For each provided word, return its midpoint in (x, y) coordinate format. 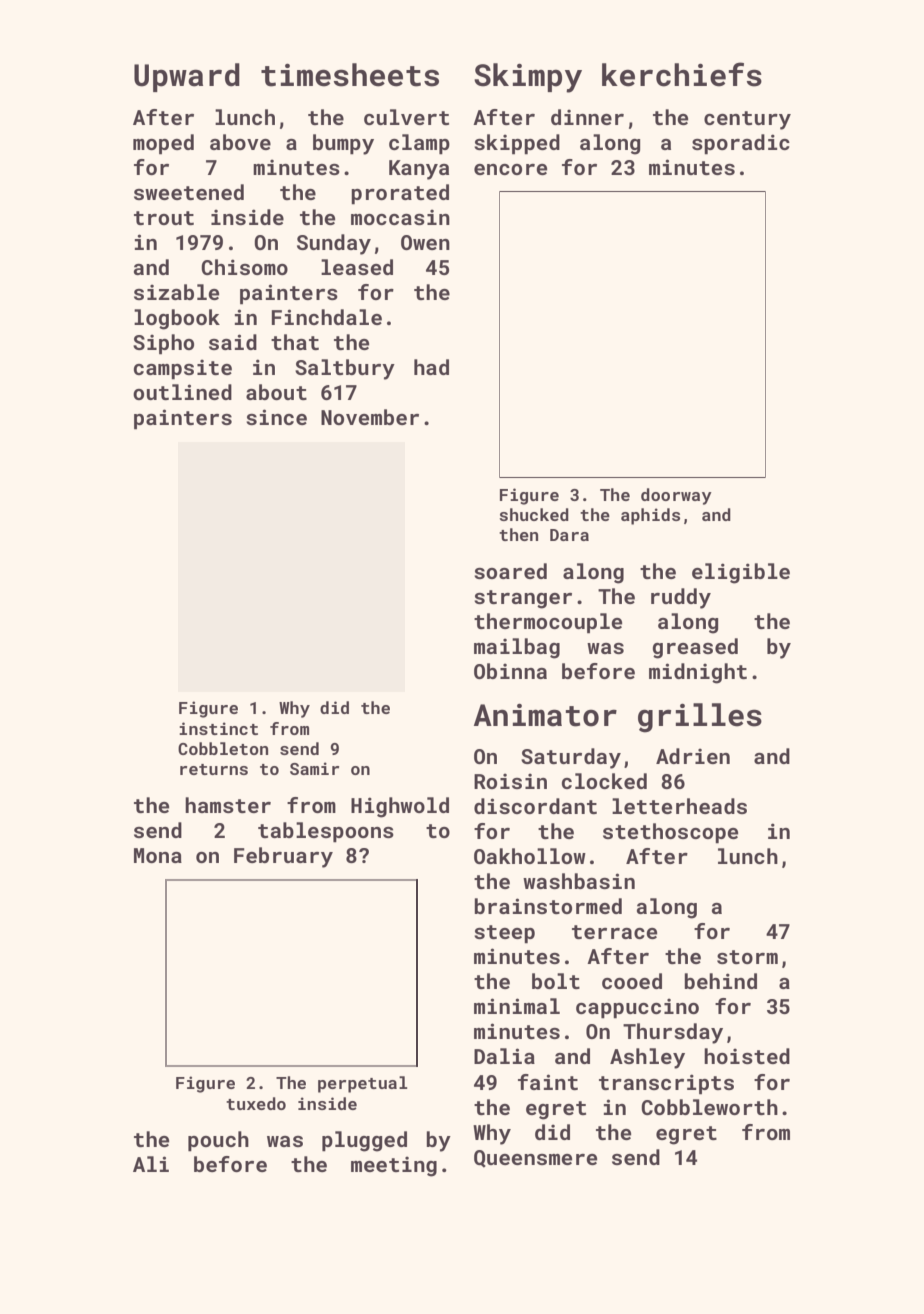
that (295, 342)
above (240, 142)
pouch (218, 1141)
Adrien (693, 756)
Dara (569, 535)
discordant (535, 806)
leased (357, 267)
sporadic (741, 144)
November (370, 417)
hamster (228, 805)
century (747, 120)
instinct (218, 728)
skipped (517, 144)
